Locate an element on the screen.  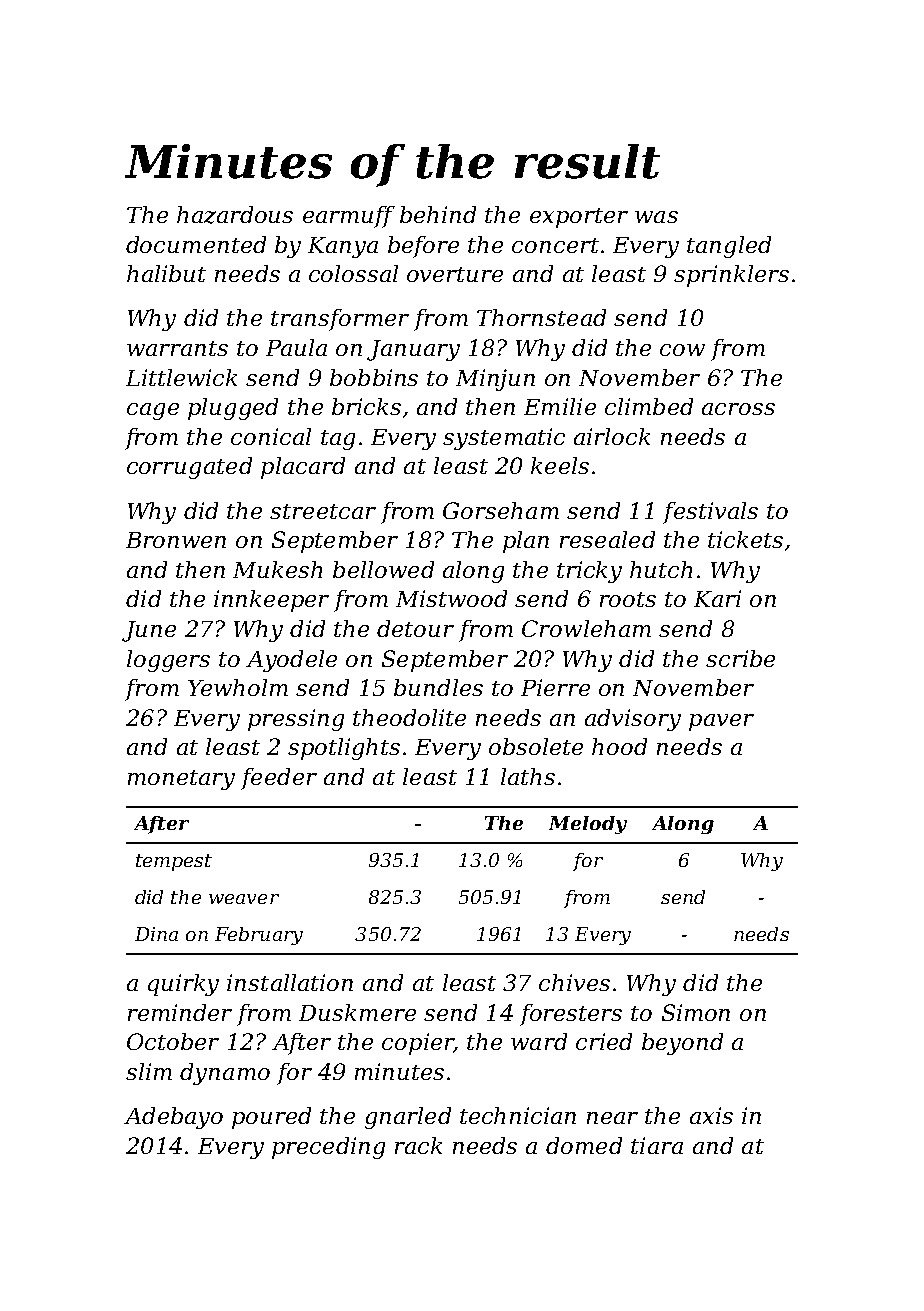
Mukesh is located at coordinates (277, 569).
